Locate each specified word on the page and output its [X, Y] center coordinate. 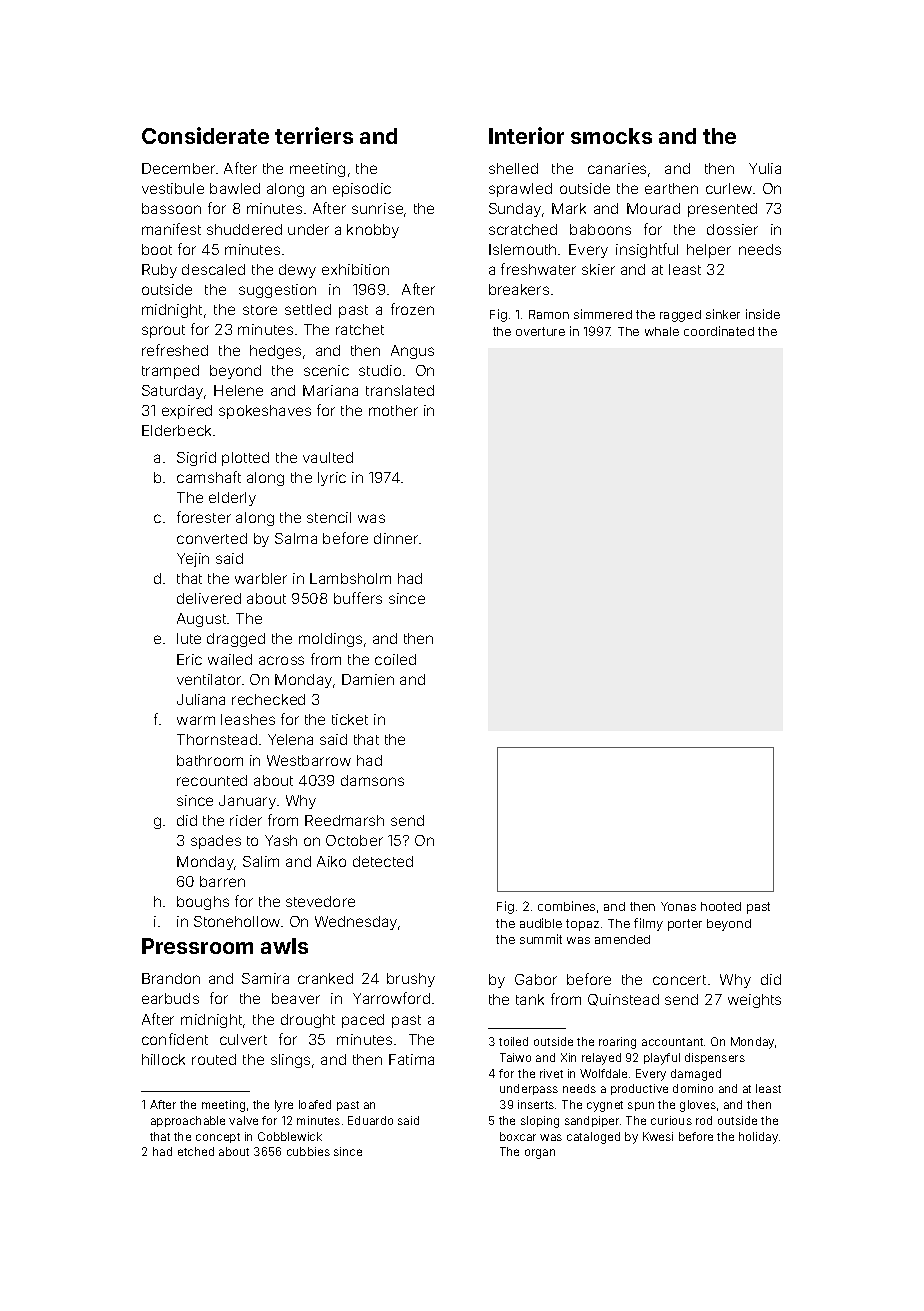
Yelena [290, 739]
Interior [526, 135]
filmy [648, 924]
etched [196, 1151]
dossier [732, 229]
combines [566, 906]
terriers [314, 135]
